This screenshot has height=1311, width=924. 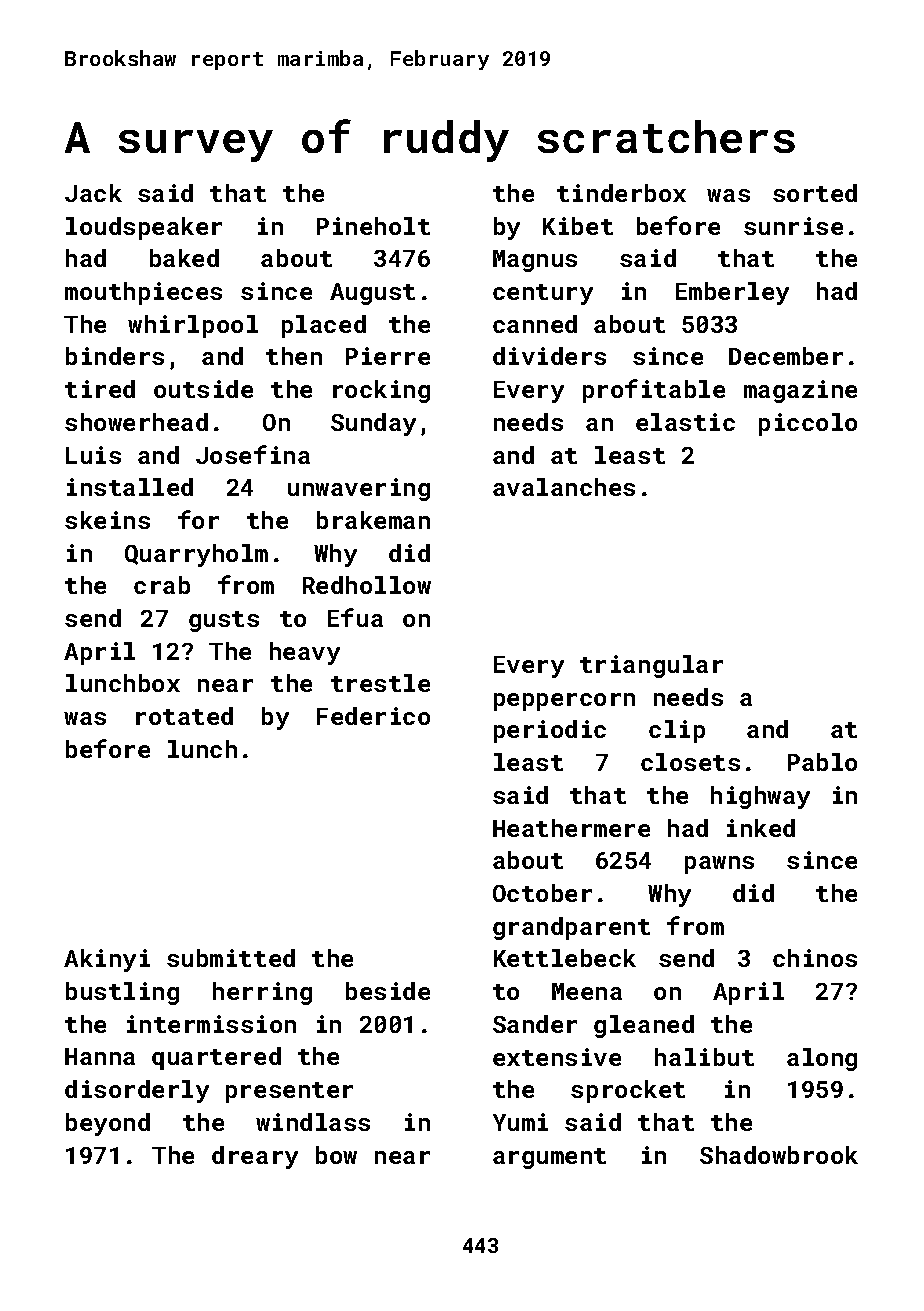 What do you see at coordinates (564, 487) in the screenshot?
I see `avalanches` at bounding box center [564, 487].
